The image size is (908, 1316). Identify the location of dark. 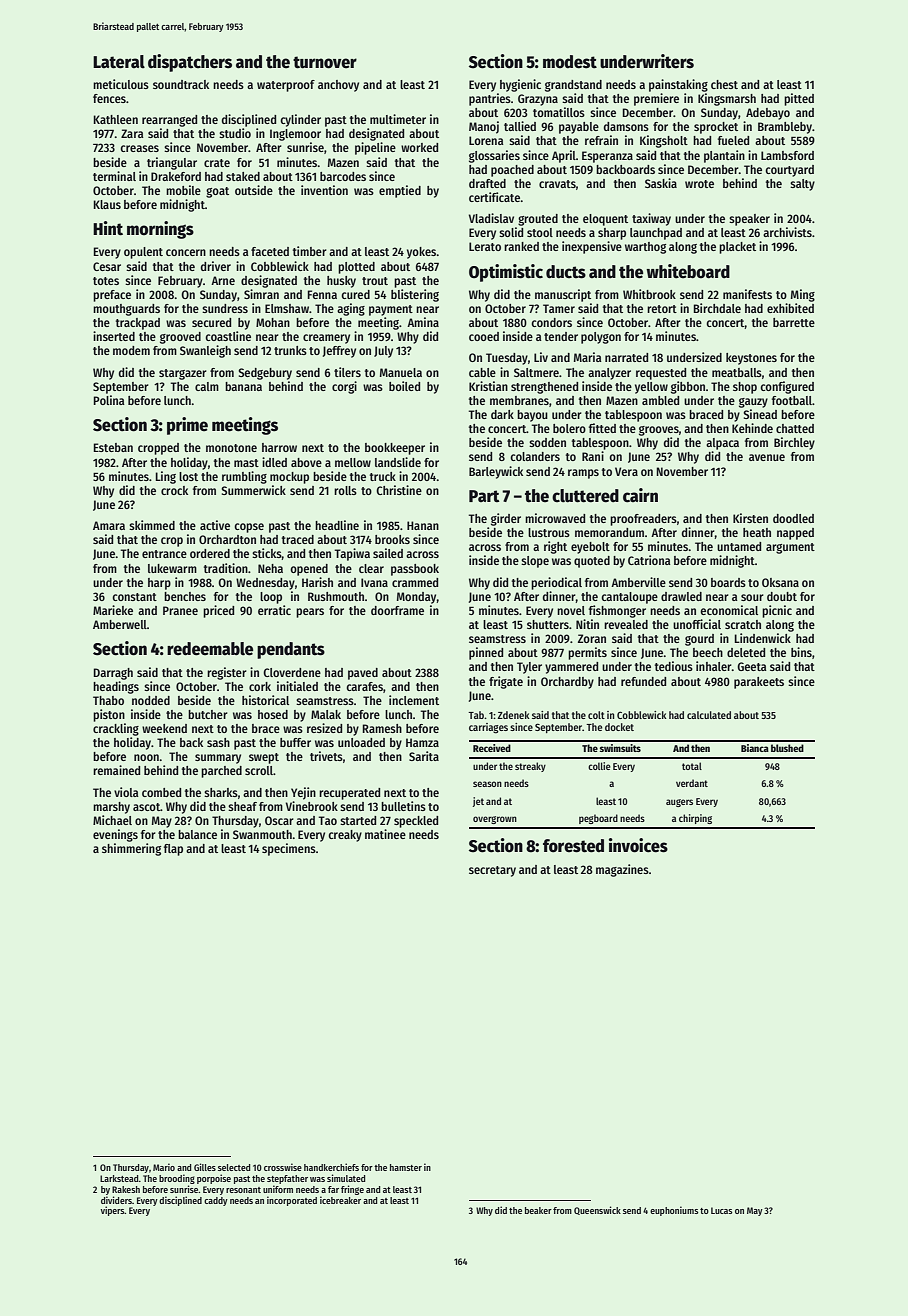
(502, 414).
